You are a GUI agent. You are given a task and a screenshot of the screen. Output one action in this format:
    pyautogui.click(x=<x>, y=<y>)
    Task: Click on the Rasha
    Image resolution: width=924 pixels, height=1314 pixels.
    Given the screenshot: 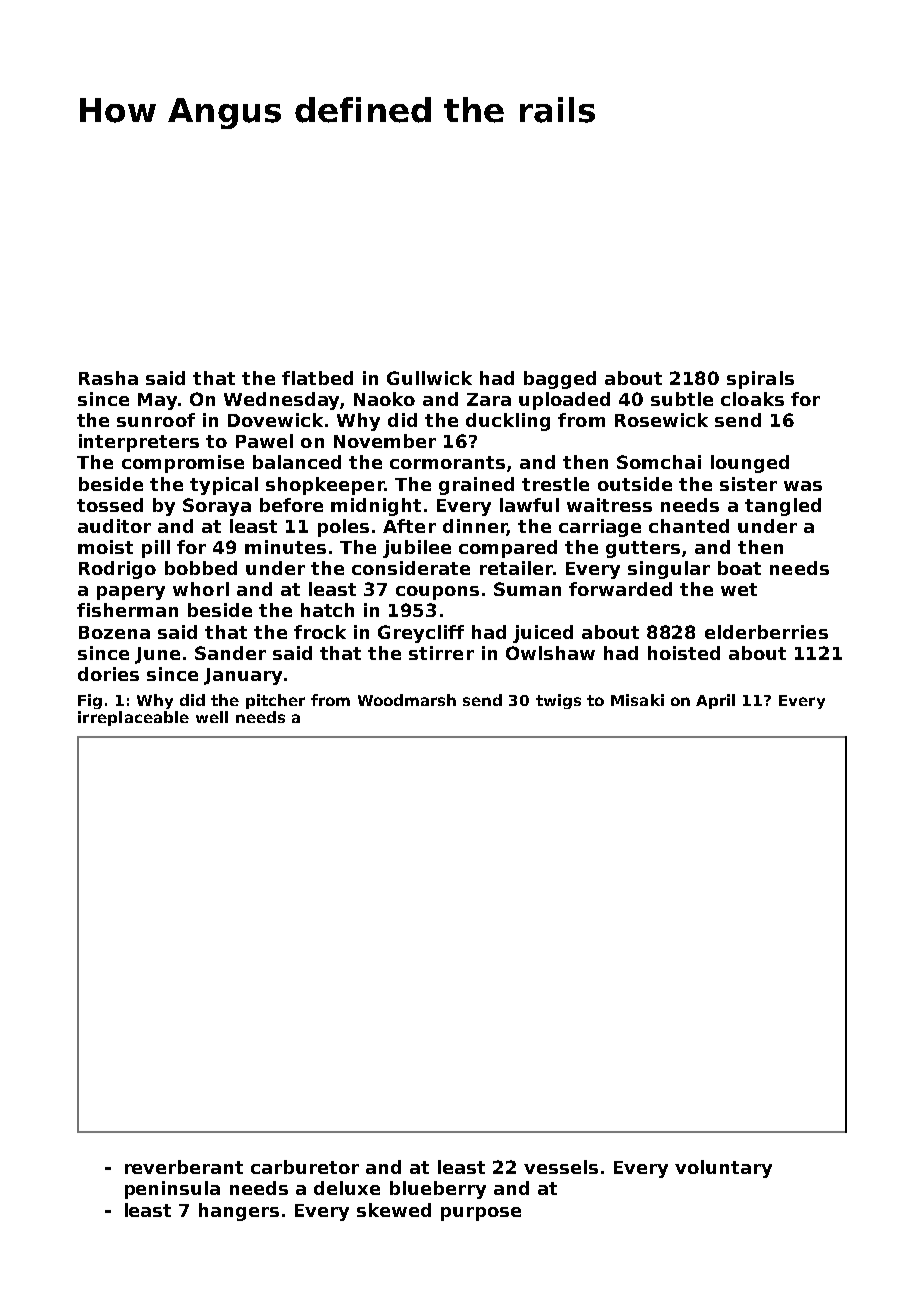 What is the action you would take?
    pyautogui.click(x=108, y=378)
